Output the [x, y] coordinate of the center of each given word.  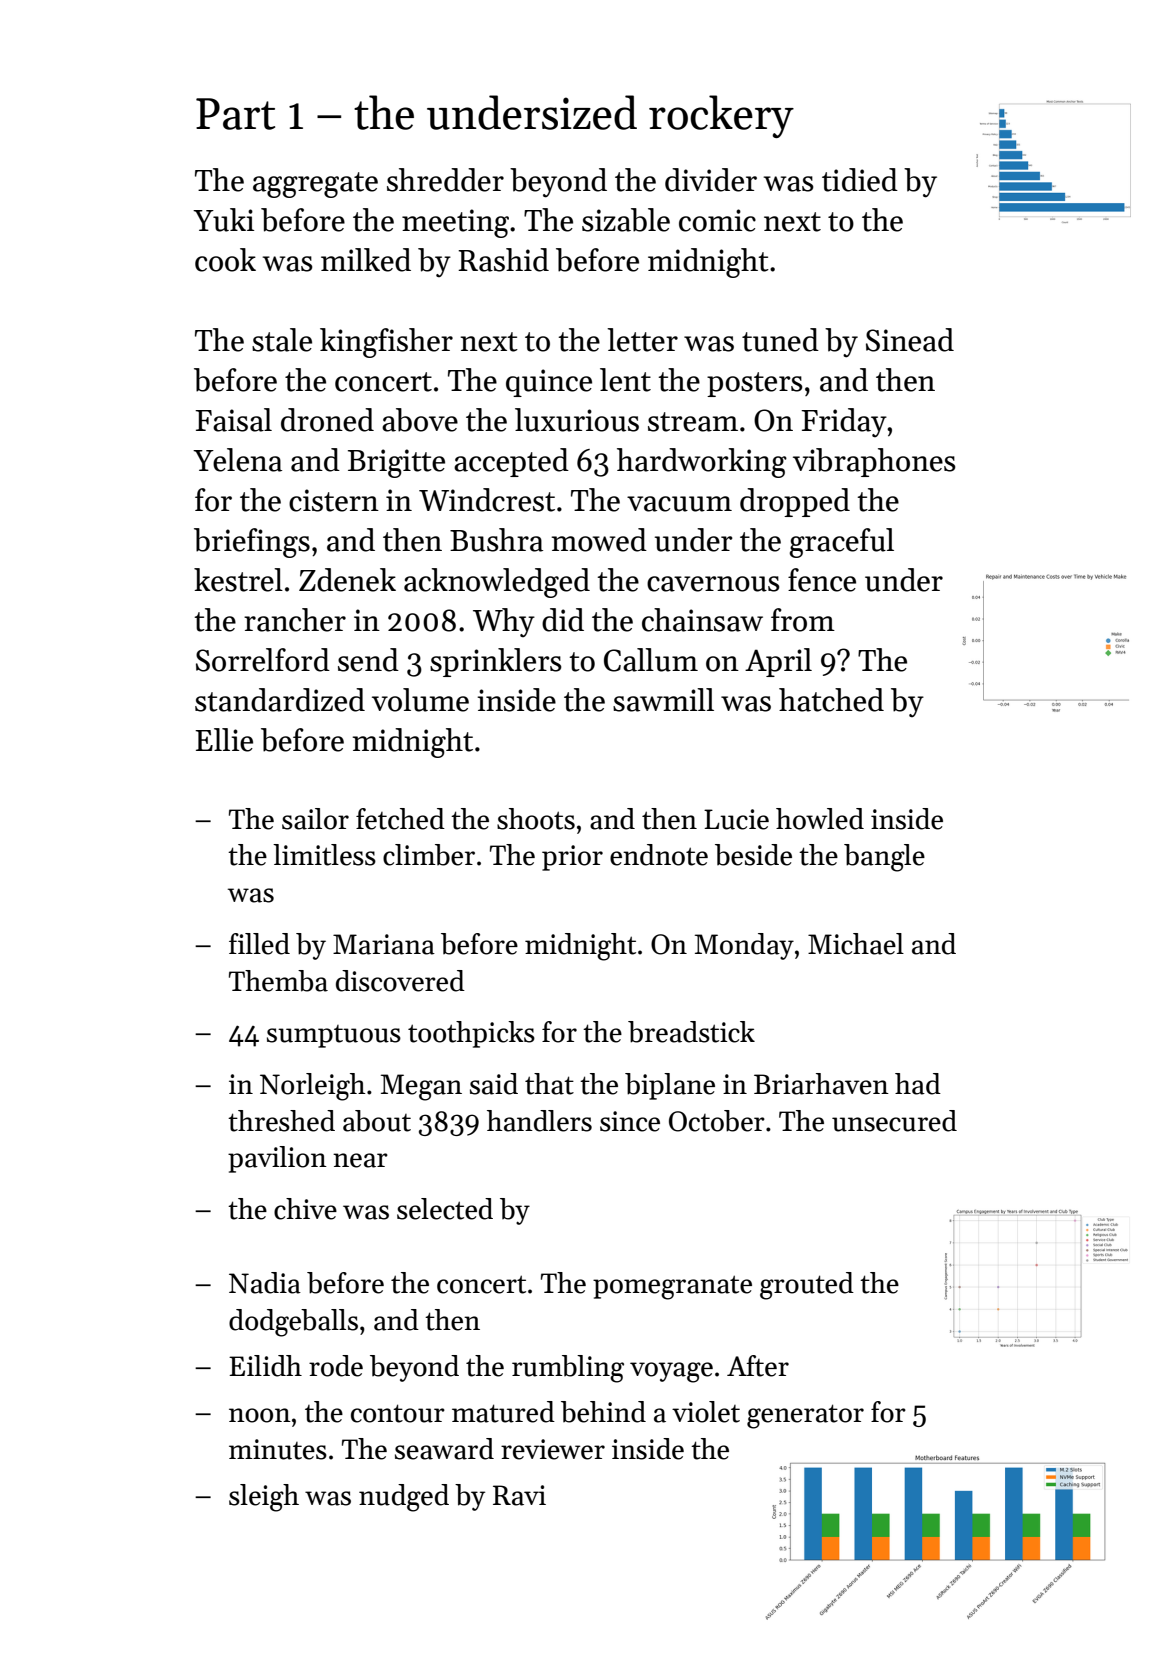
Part [235, 114]
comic [717, 220]
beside [753, 855]
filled [259, 944]
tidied [860, 180]
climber [429, 855]
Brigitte [396, 463]
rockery [721, 116]
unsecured [894, 1121]
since [630, 1121]
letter [642, 340]
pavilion [277, 1159]
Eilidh [265, 1366]
